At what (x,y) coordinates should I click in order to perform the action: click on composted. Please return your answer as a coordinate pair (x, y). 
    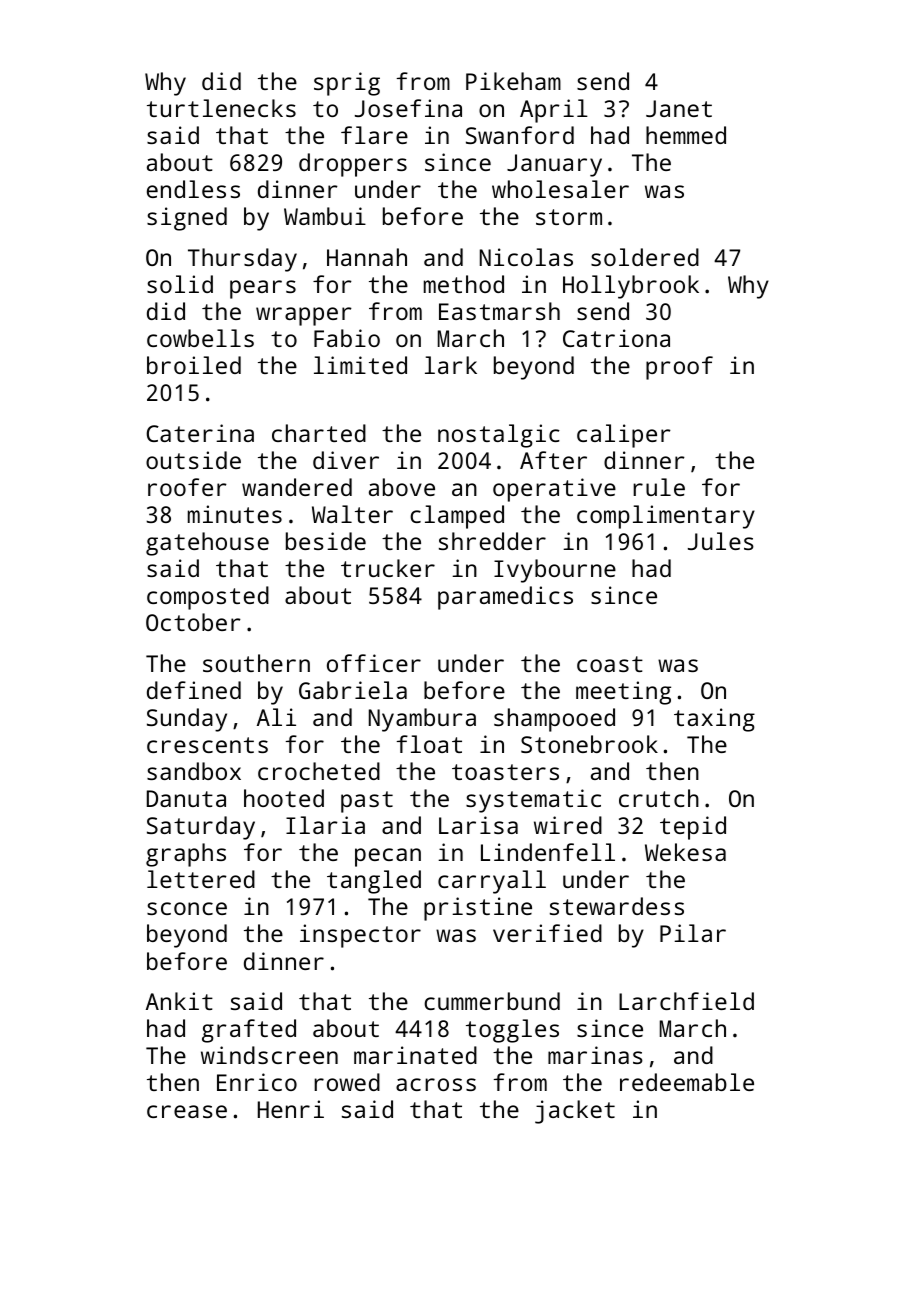
    Looking at the image, I should click on (208, 598).
